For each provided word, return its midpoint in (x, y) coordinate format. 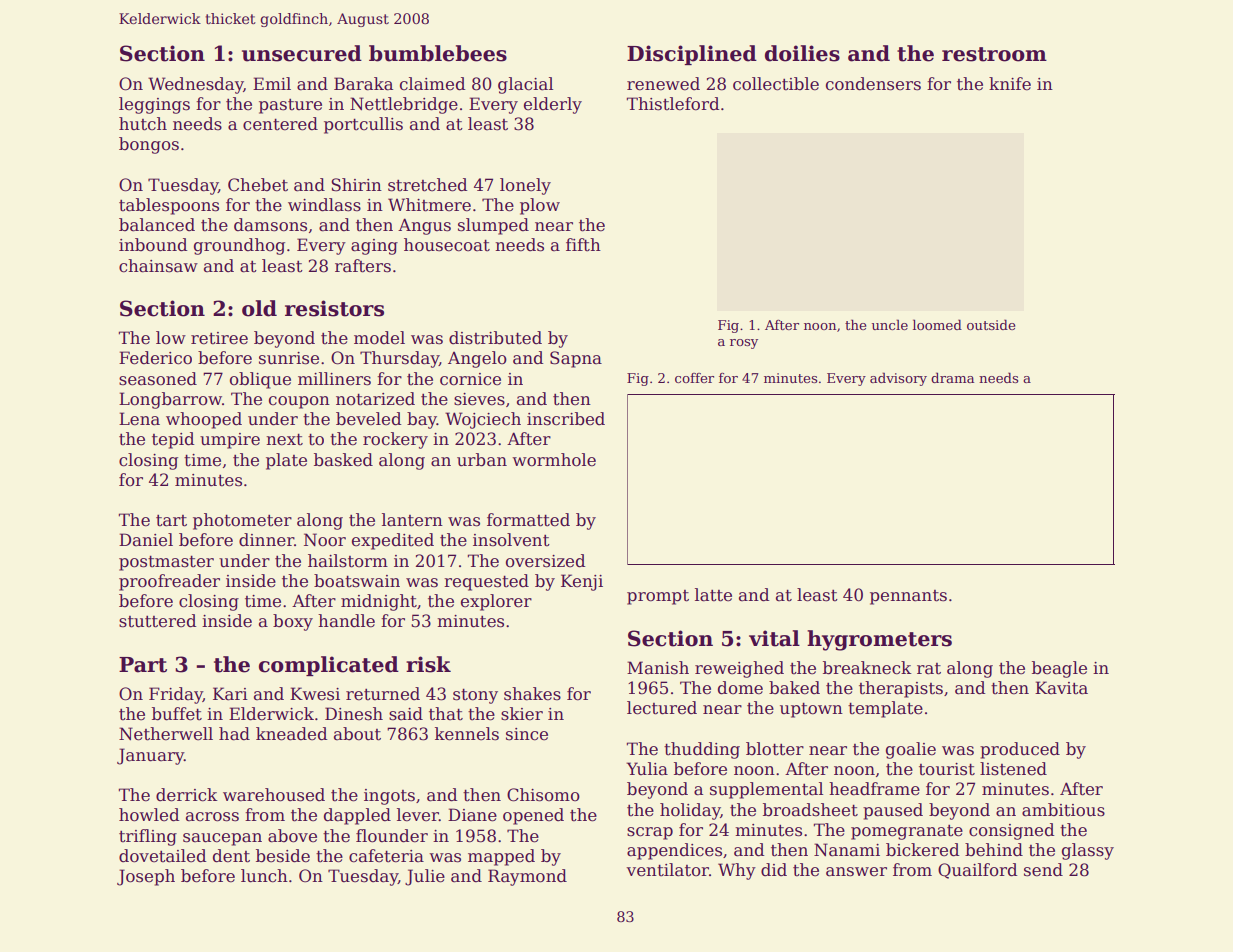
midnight (379, 602)
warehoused (274, 795)
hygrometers (879, 640)
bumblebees (438, 53)
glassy (1088, 851)
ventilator (667, 870)
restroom (994, 54)
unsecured (302, 53)
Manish (658, 668)
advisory (898, 379)
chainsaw (158, 266)
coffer (694, 378)
